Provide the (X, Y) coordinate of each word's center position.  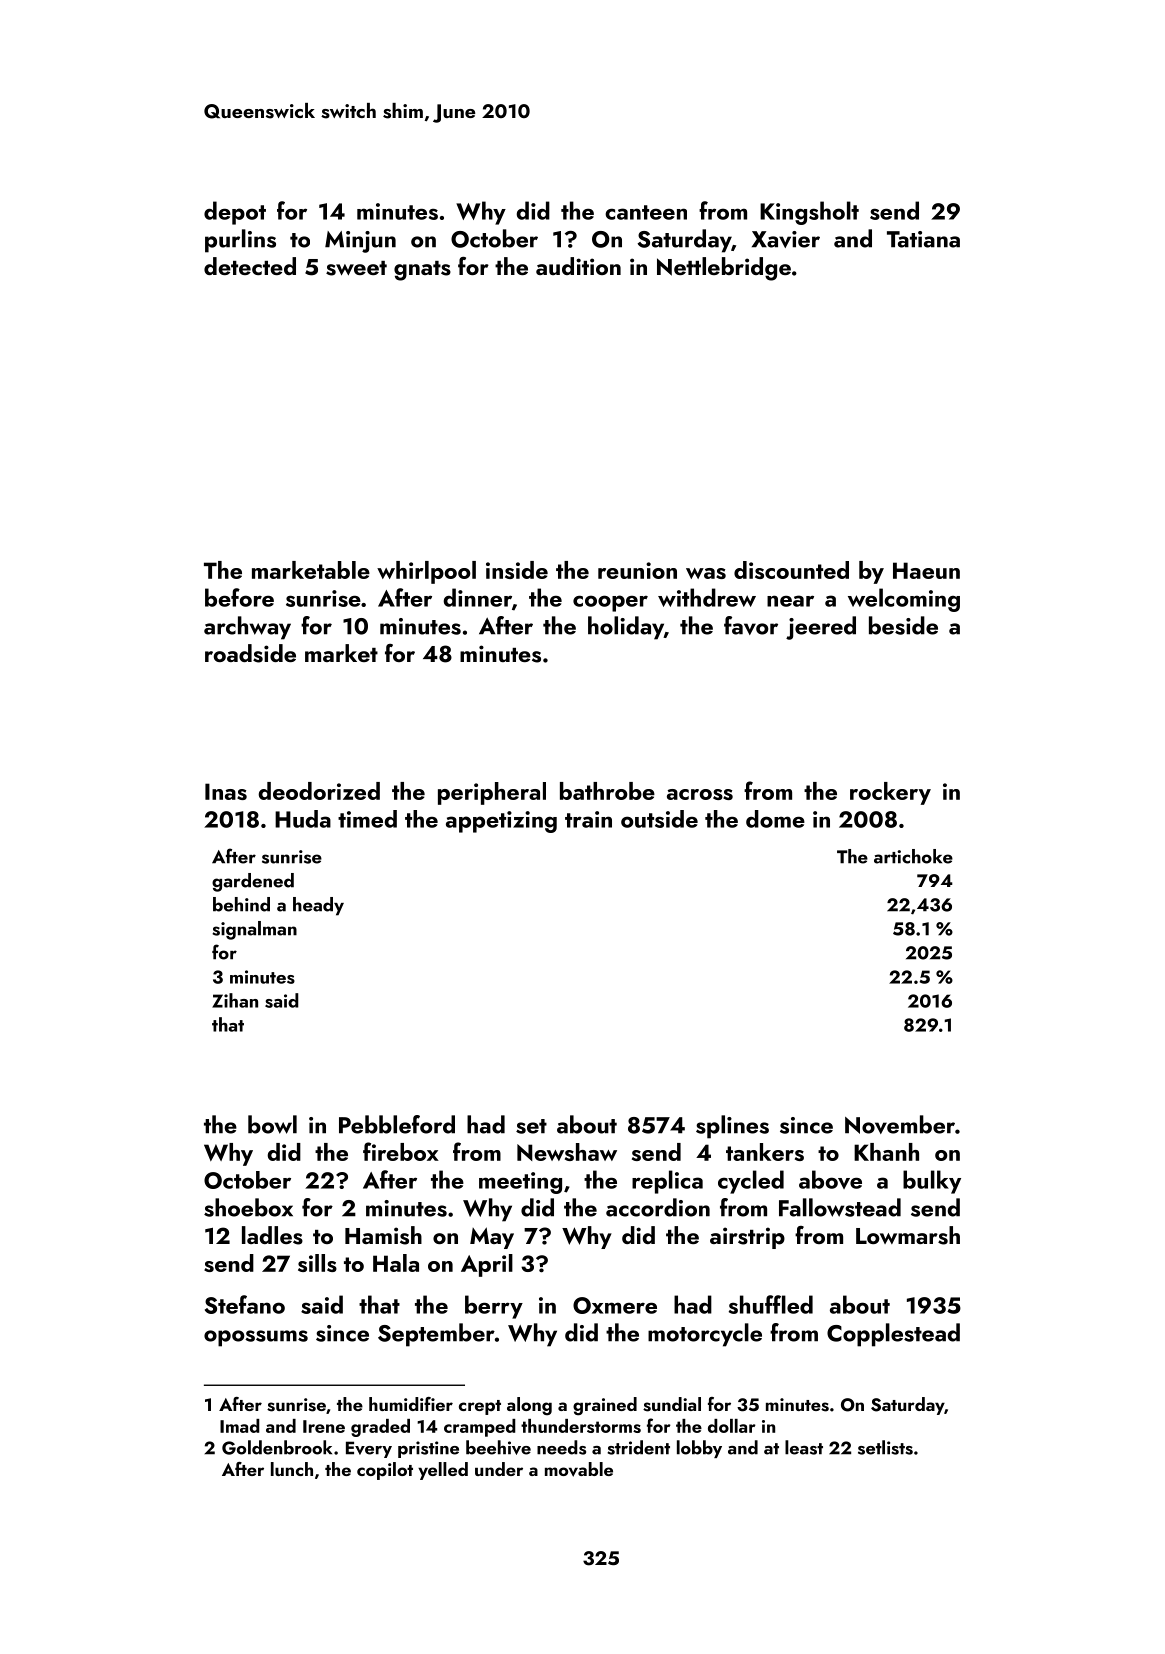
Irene (324, 1426)
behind (241, 904)
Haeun (926, 570)
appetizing (501, 822)
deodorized (319, 791)
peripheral (492, 793)
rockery (890, 793)
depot (235, 213)
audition (578, 266)
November (900, 1124)
